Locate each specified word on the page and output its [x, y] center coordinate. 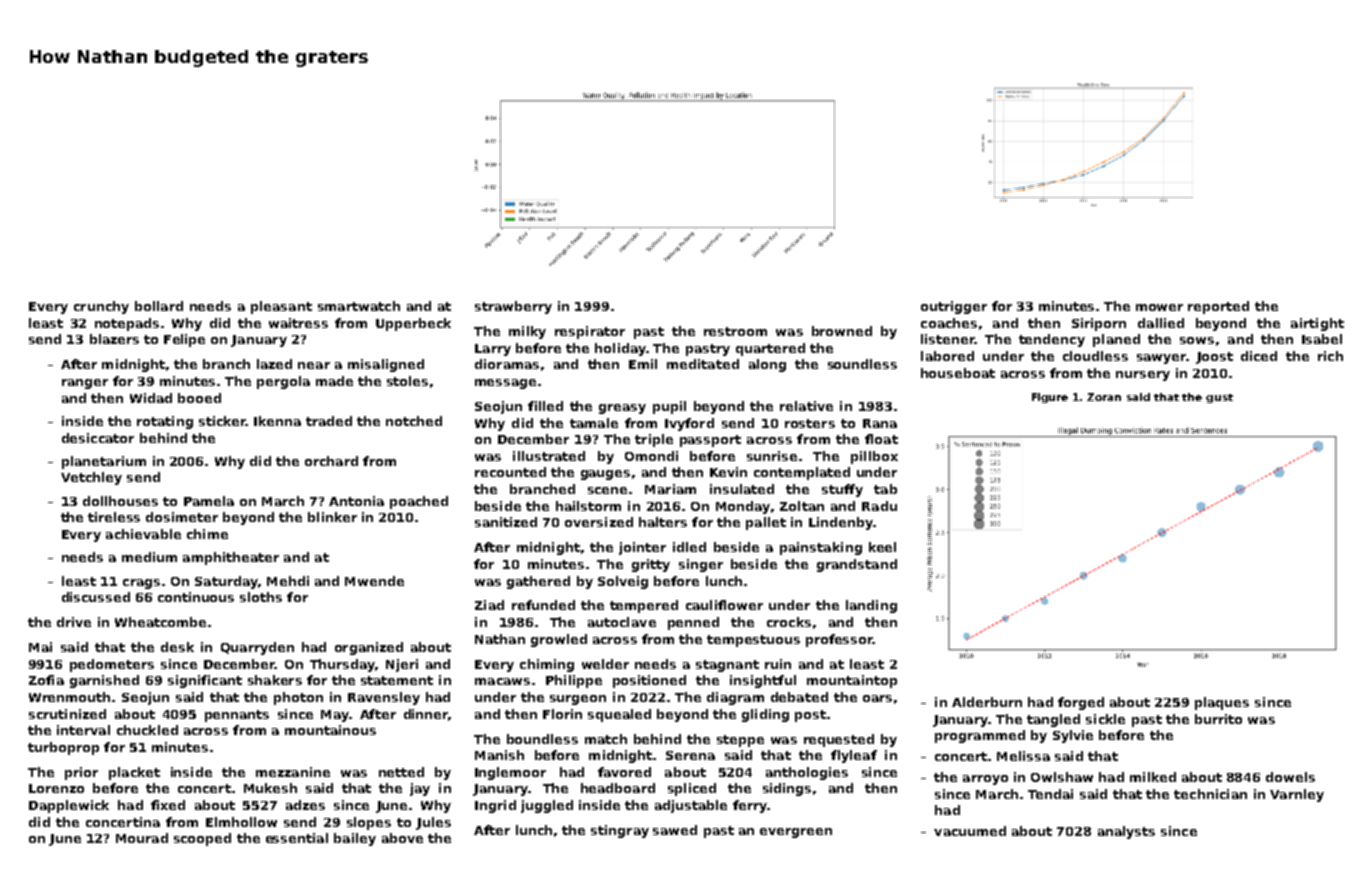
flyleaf [854, 756]
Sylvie [1073, 736]
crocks [789, 622]
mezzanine [293, 772]
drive [74, 622]
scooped [202, 839]
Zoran [1104, 397]
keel [882, 547]
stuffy [842, 490]
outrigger [954, 307]
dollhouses [120, 501]
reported [1218, 307]
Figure [1050, 398]
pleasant [281, 307]
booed [199, 398]
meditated [703, 364]
